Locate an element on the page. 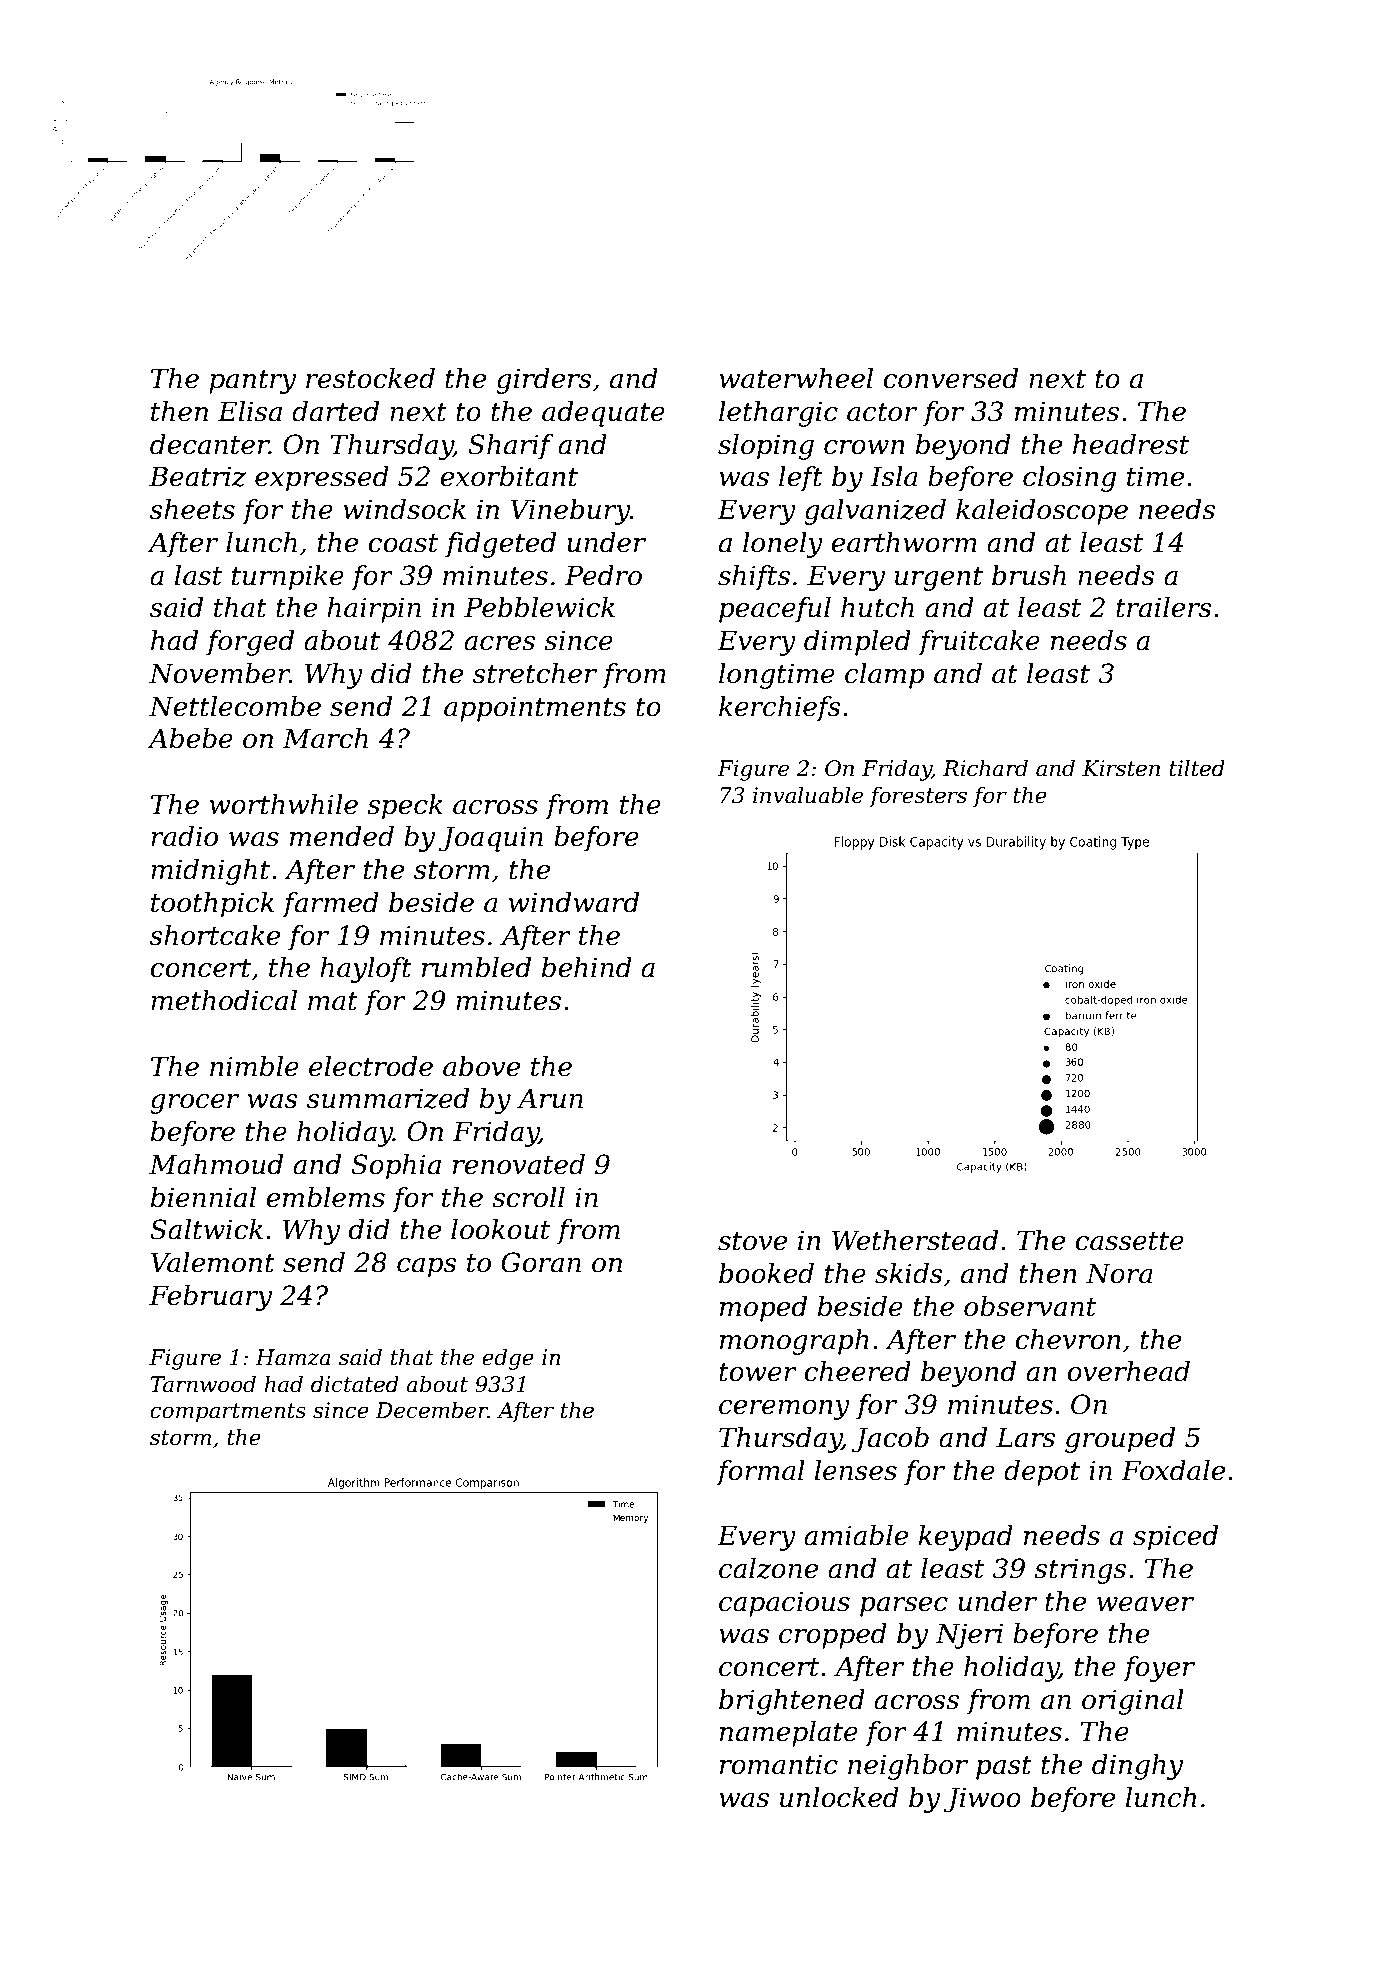 This document has height=1969, width=1386. dictated is located at coordinates (355, 1384).
